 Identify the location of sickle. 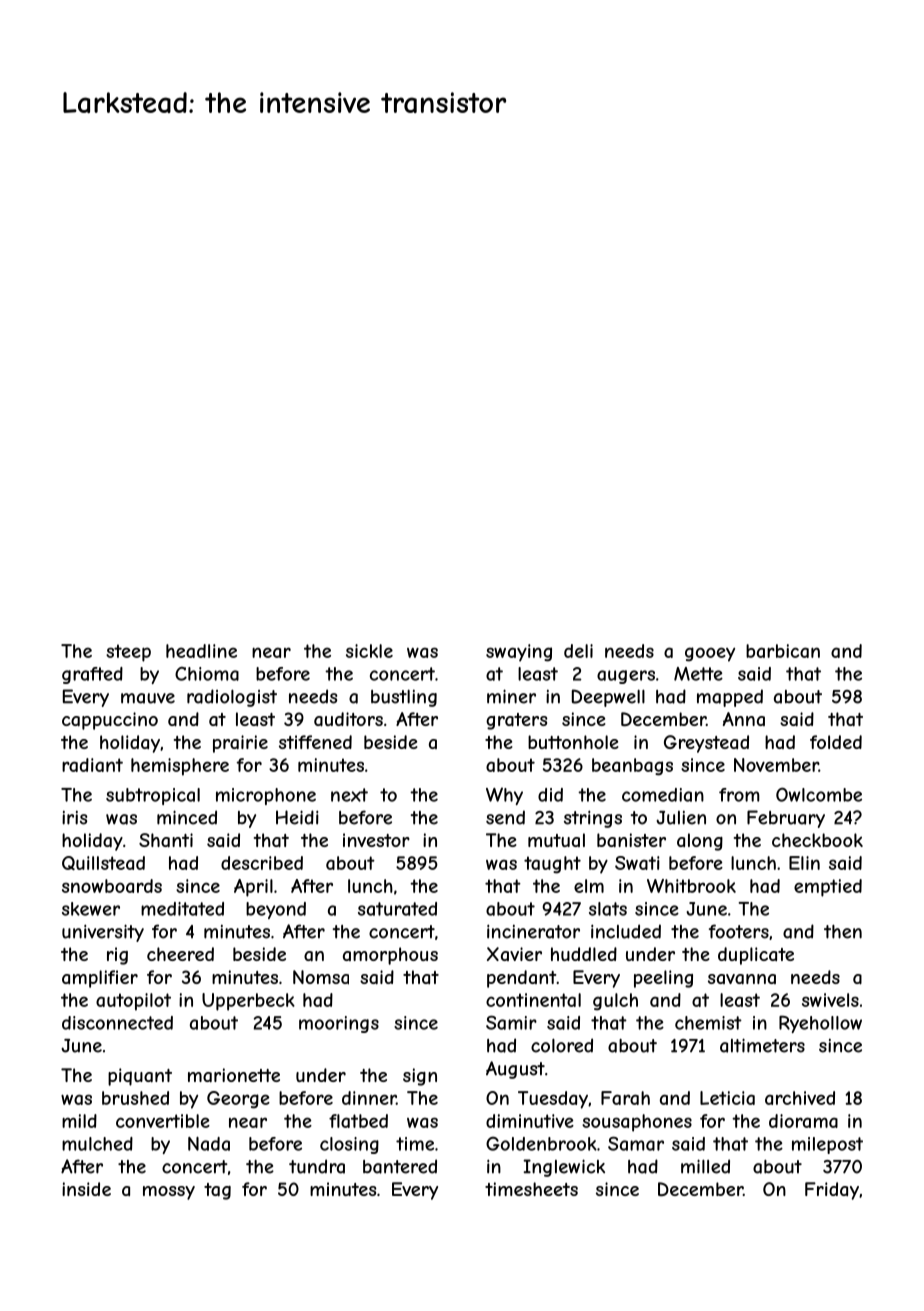
(369, 651).
